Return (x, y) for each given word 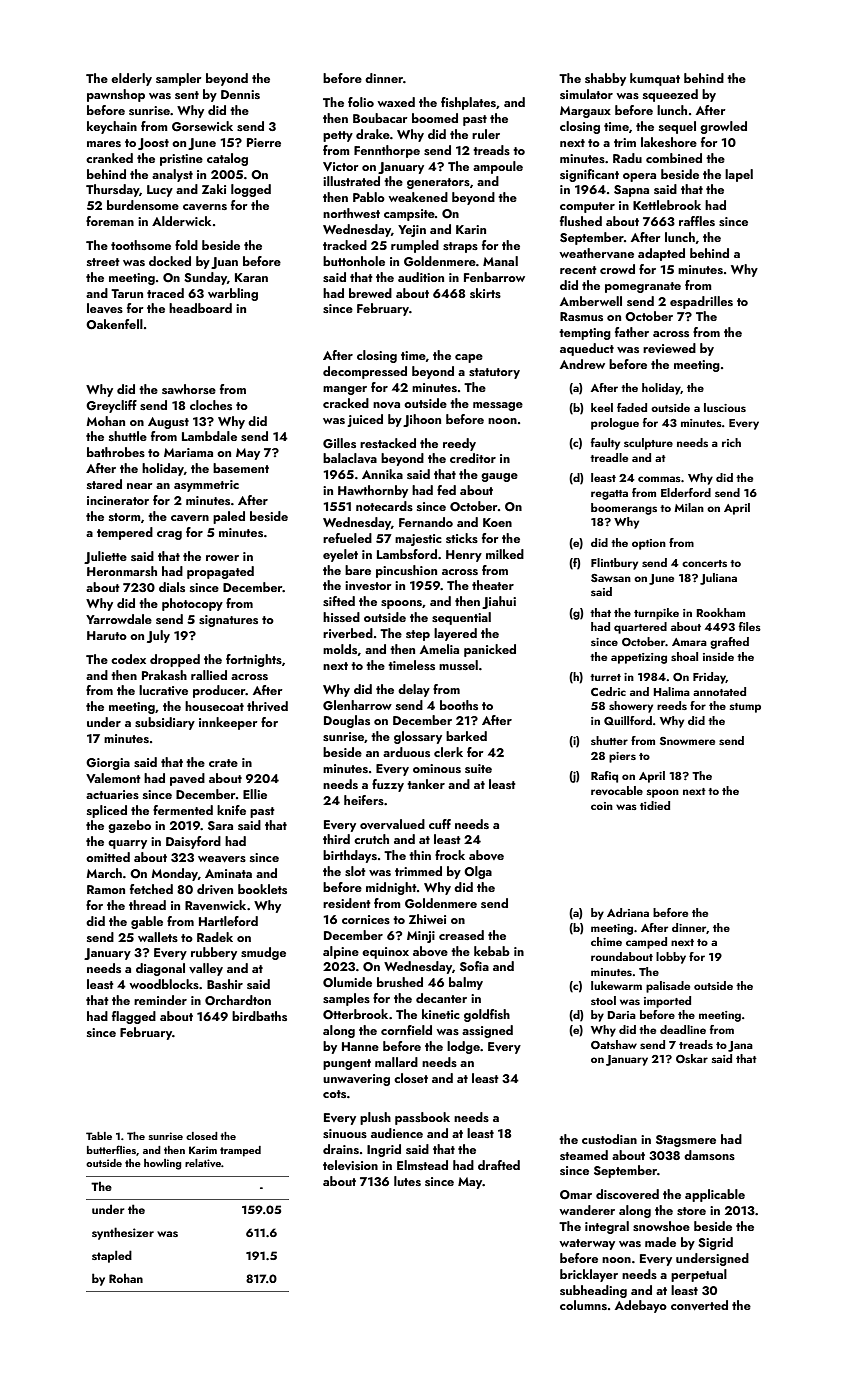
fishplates (468, 103)
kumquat (655, 79)
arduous (406, 752)
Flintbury (614, 564)
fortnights (254, 660)
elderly (131, 79)
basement (241, 468)
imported (667, 1002)
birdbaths (259, 1016)
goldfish (487, 1015)
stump (745, 708)
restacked (388, 443)
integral (607, 1227)
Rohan (126, 1278)
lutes (407, 1181)
